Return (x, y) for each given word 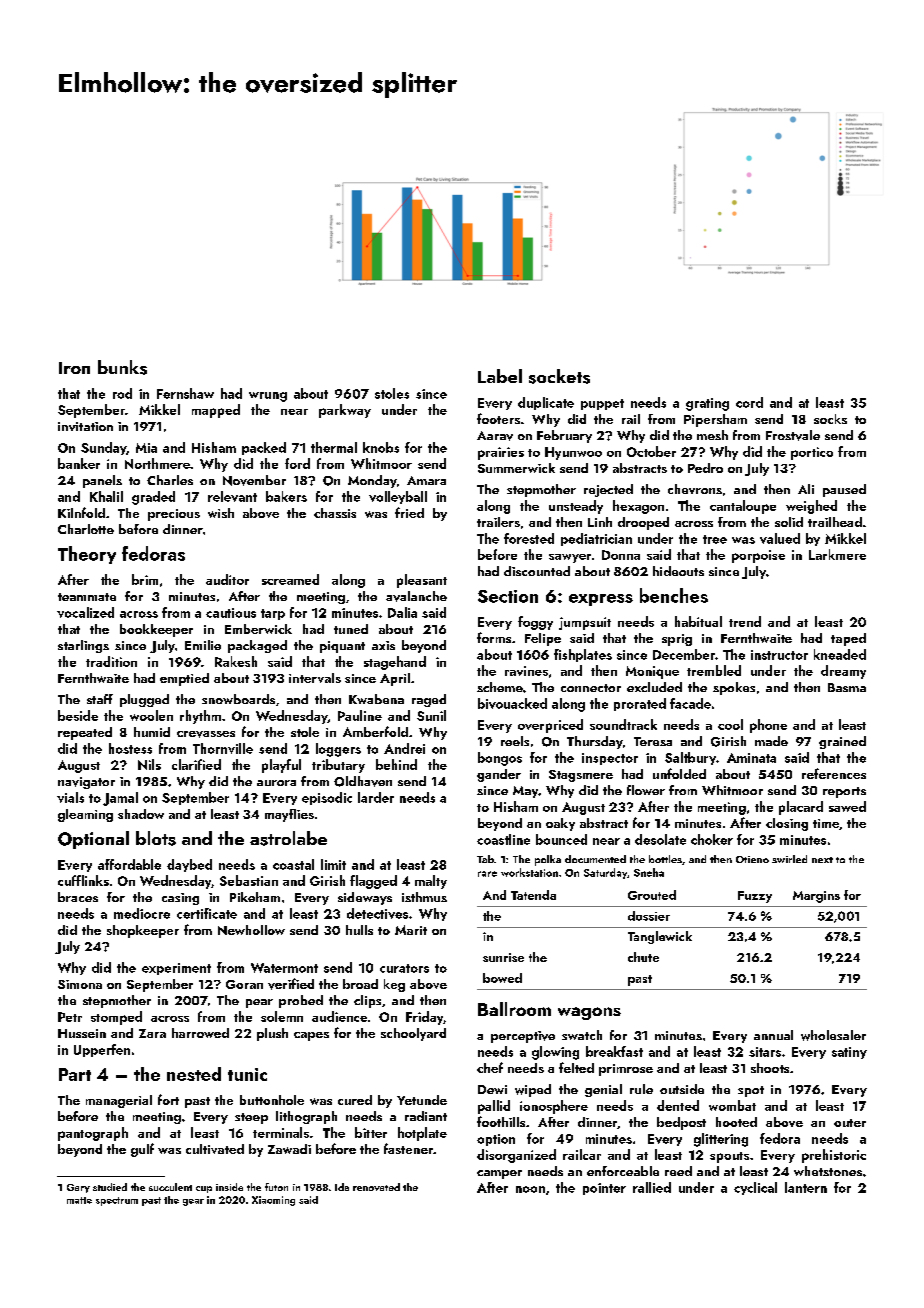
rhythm (200, 717)
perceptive (523, 1037)
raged (429, 700)
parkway (345, 411)
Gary (78, 1188)
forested (529, 538)
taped (848, 639)
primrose (626, 1070)
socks (830, 419)
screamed (290, 579)
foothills (501, 1121)
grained (842, 742)
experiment (176, 969)
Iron (74, 368)
